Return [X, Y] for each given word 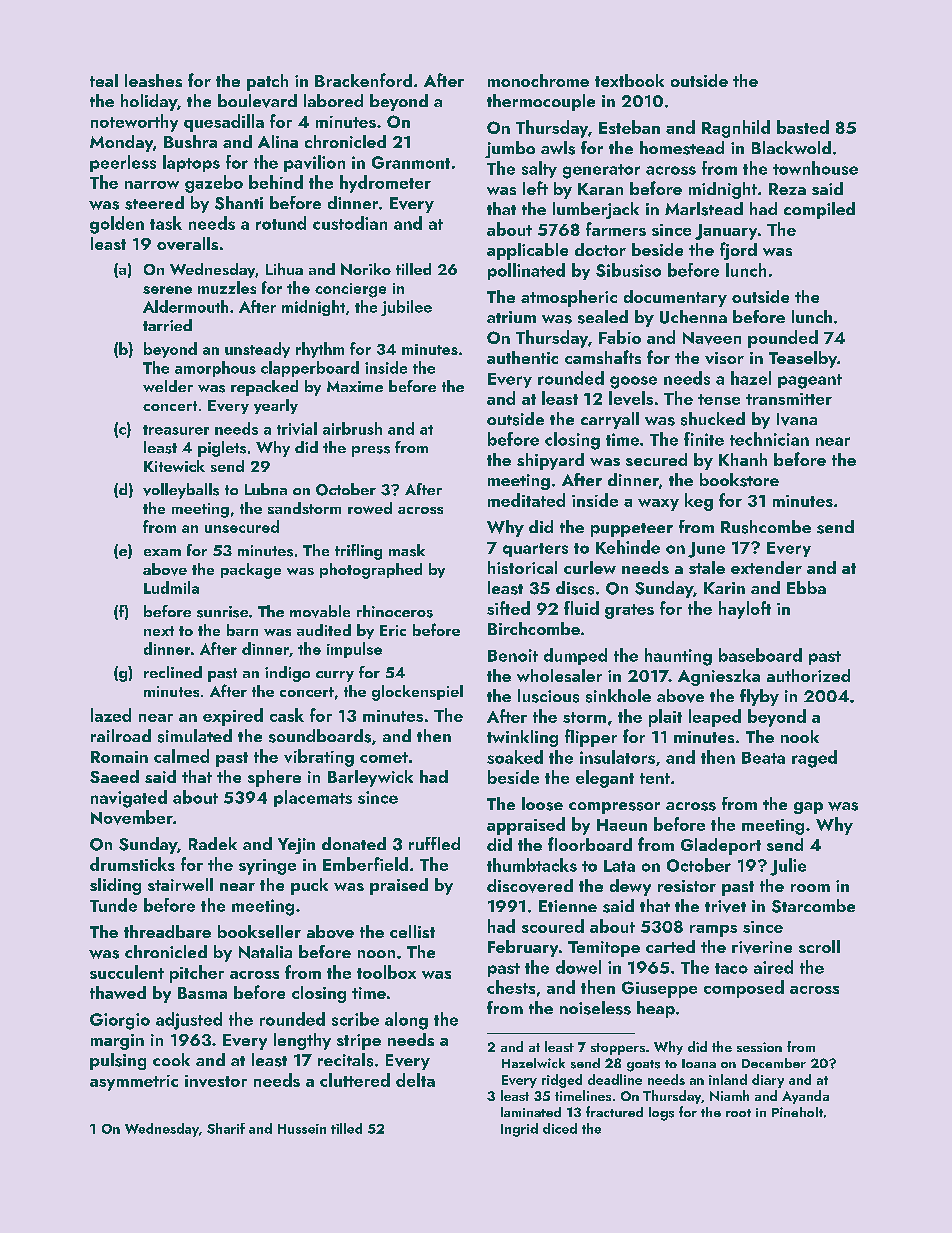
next [159, 631]
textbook [629, 80]
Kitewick [174, 466]
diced [560, 1128]
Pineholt [797, 1112]
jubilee [406, 308]
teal [104, 80]
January [726, 232]
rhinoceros [395, 611]
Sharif [226, 1128]
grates [629, 611]
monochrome [538, 80]
